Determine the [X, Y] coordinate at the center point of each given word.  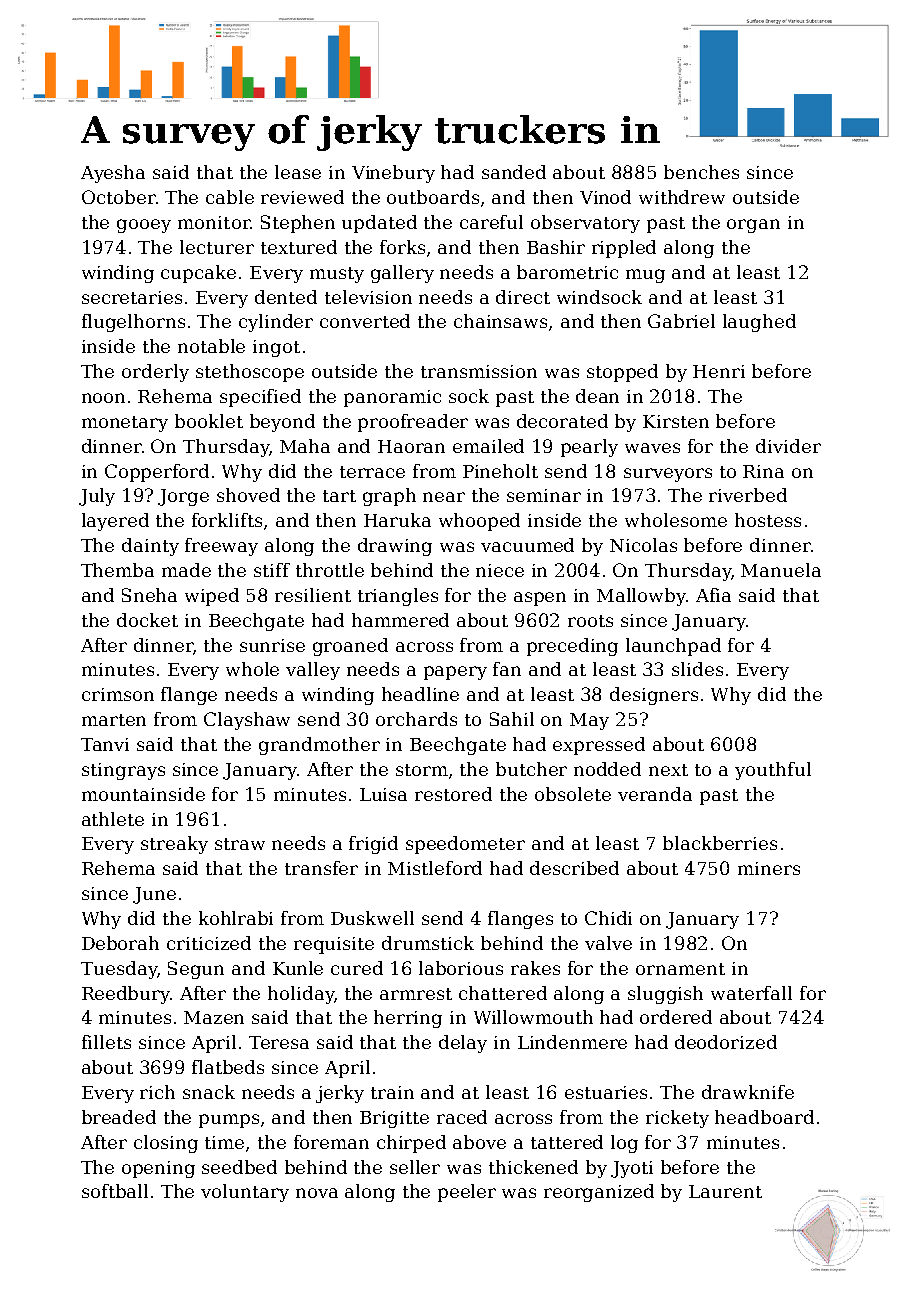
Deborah [120, 943]
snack [209, 1092]
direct [523, 297]
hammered [400, 620]
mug [645, 276]
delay [463, 1044]
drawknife [748, 1092]
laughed [759, 323]
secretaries [132, 297]
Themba [117, 570]
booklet [209, 421]
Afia [713, 595]
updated [379, 224]
